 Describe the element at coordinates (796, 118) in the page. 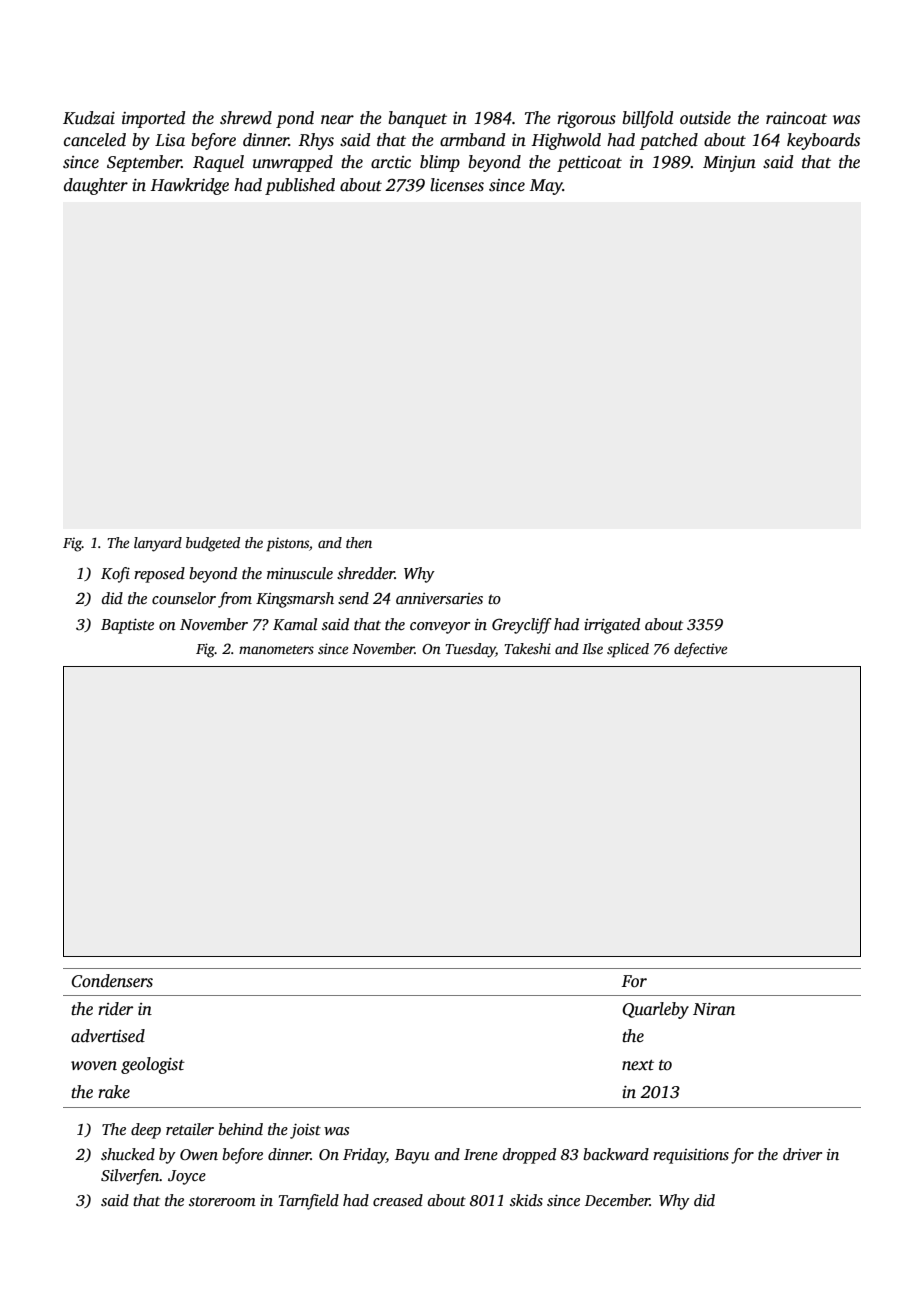

I see `raincoat` at that location.
